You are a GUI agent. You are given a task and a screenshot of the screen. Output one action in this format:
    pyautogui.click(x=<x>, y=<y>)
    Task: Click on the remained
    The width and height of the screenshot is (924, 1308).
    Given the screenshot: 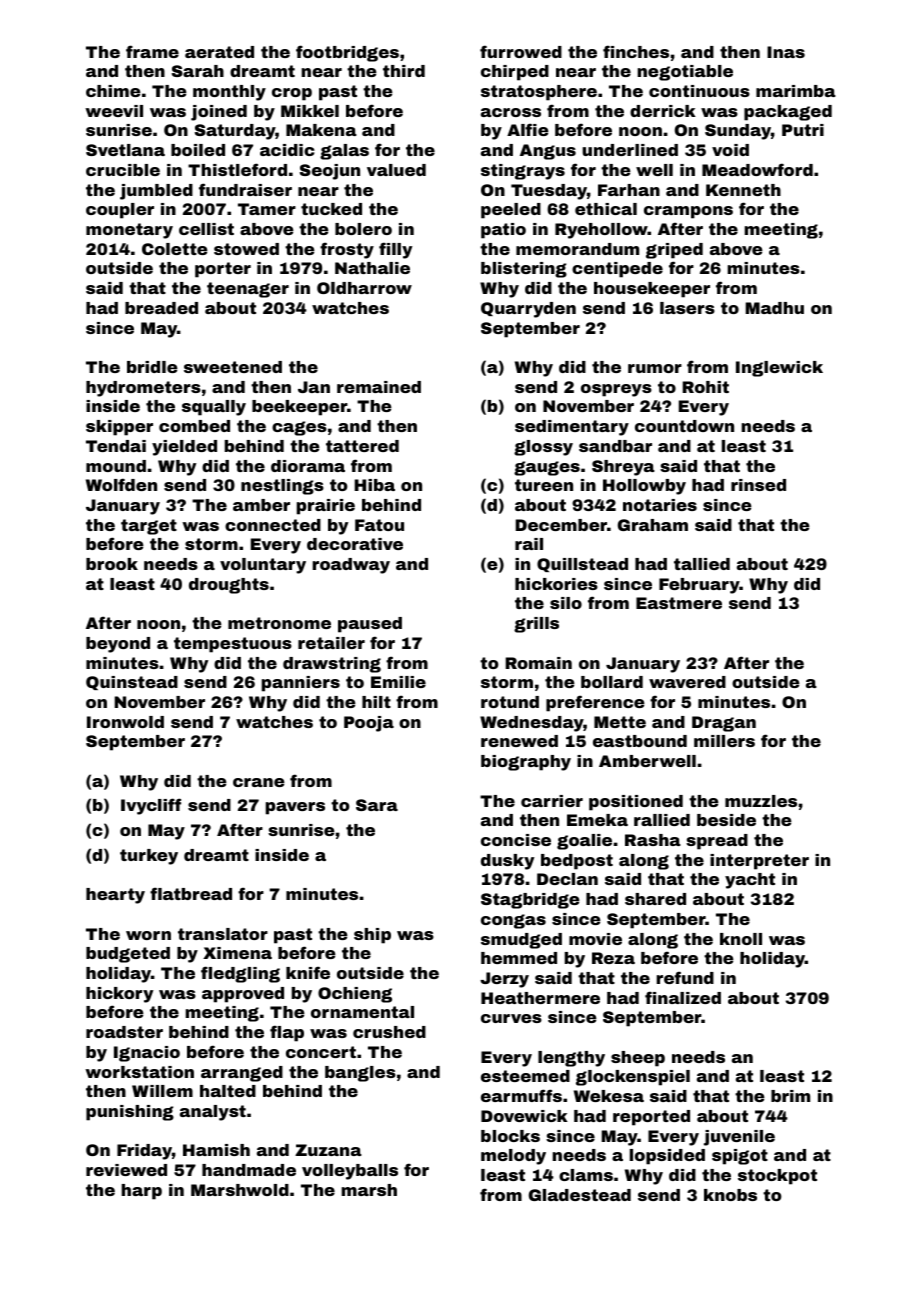 What is the action you would take?
    pyautogui.click(x=379, y=387)
